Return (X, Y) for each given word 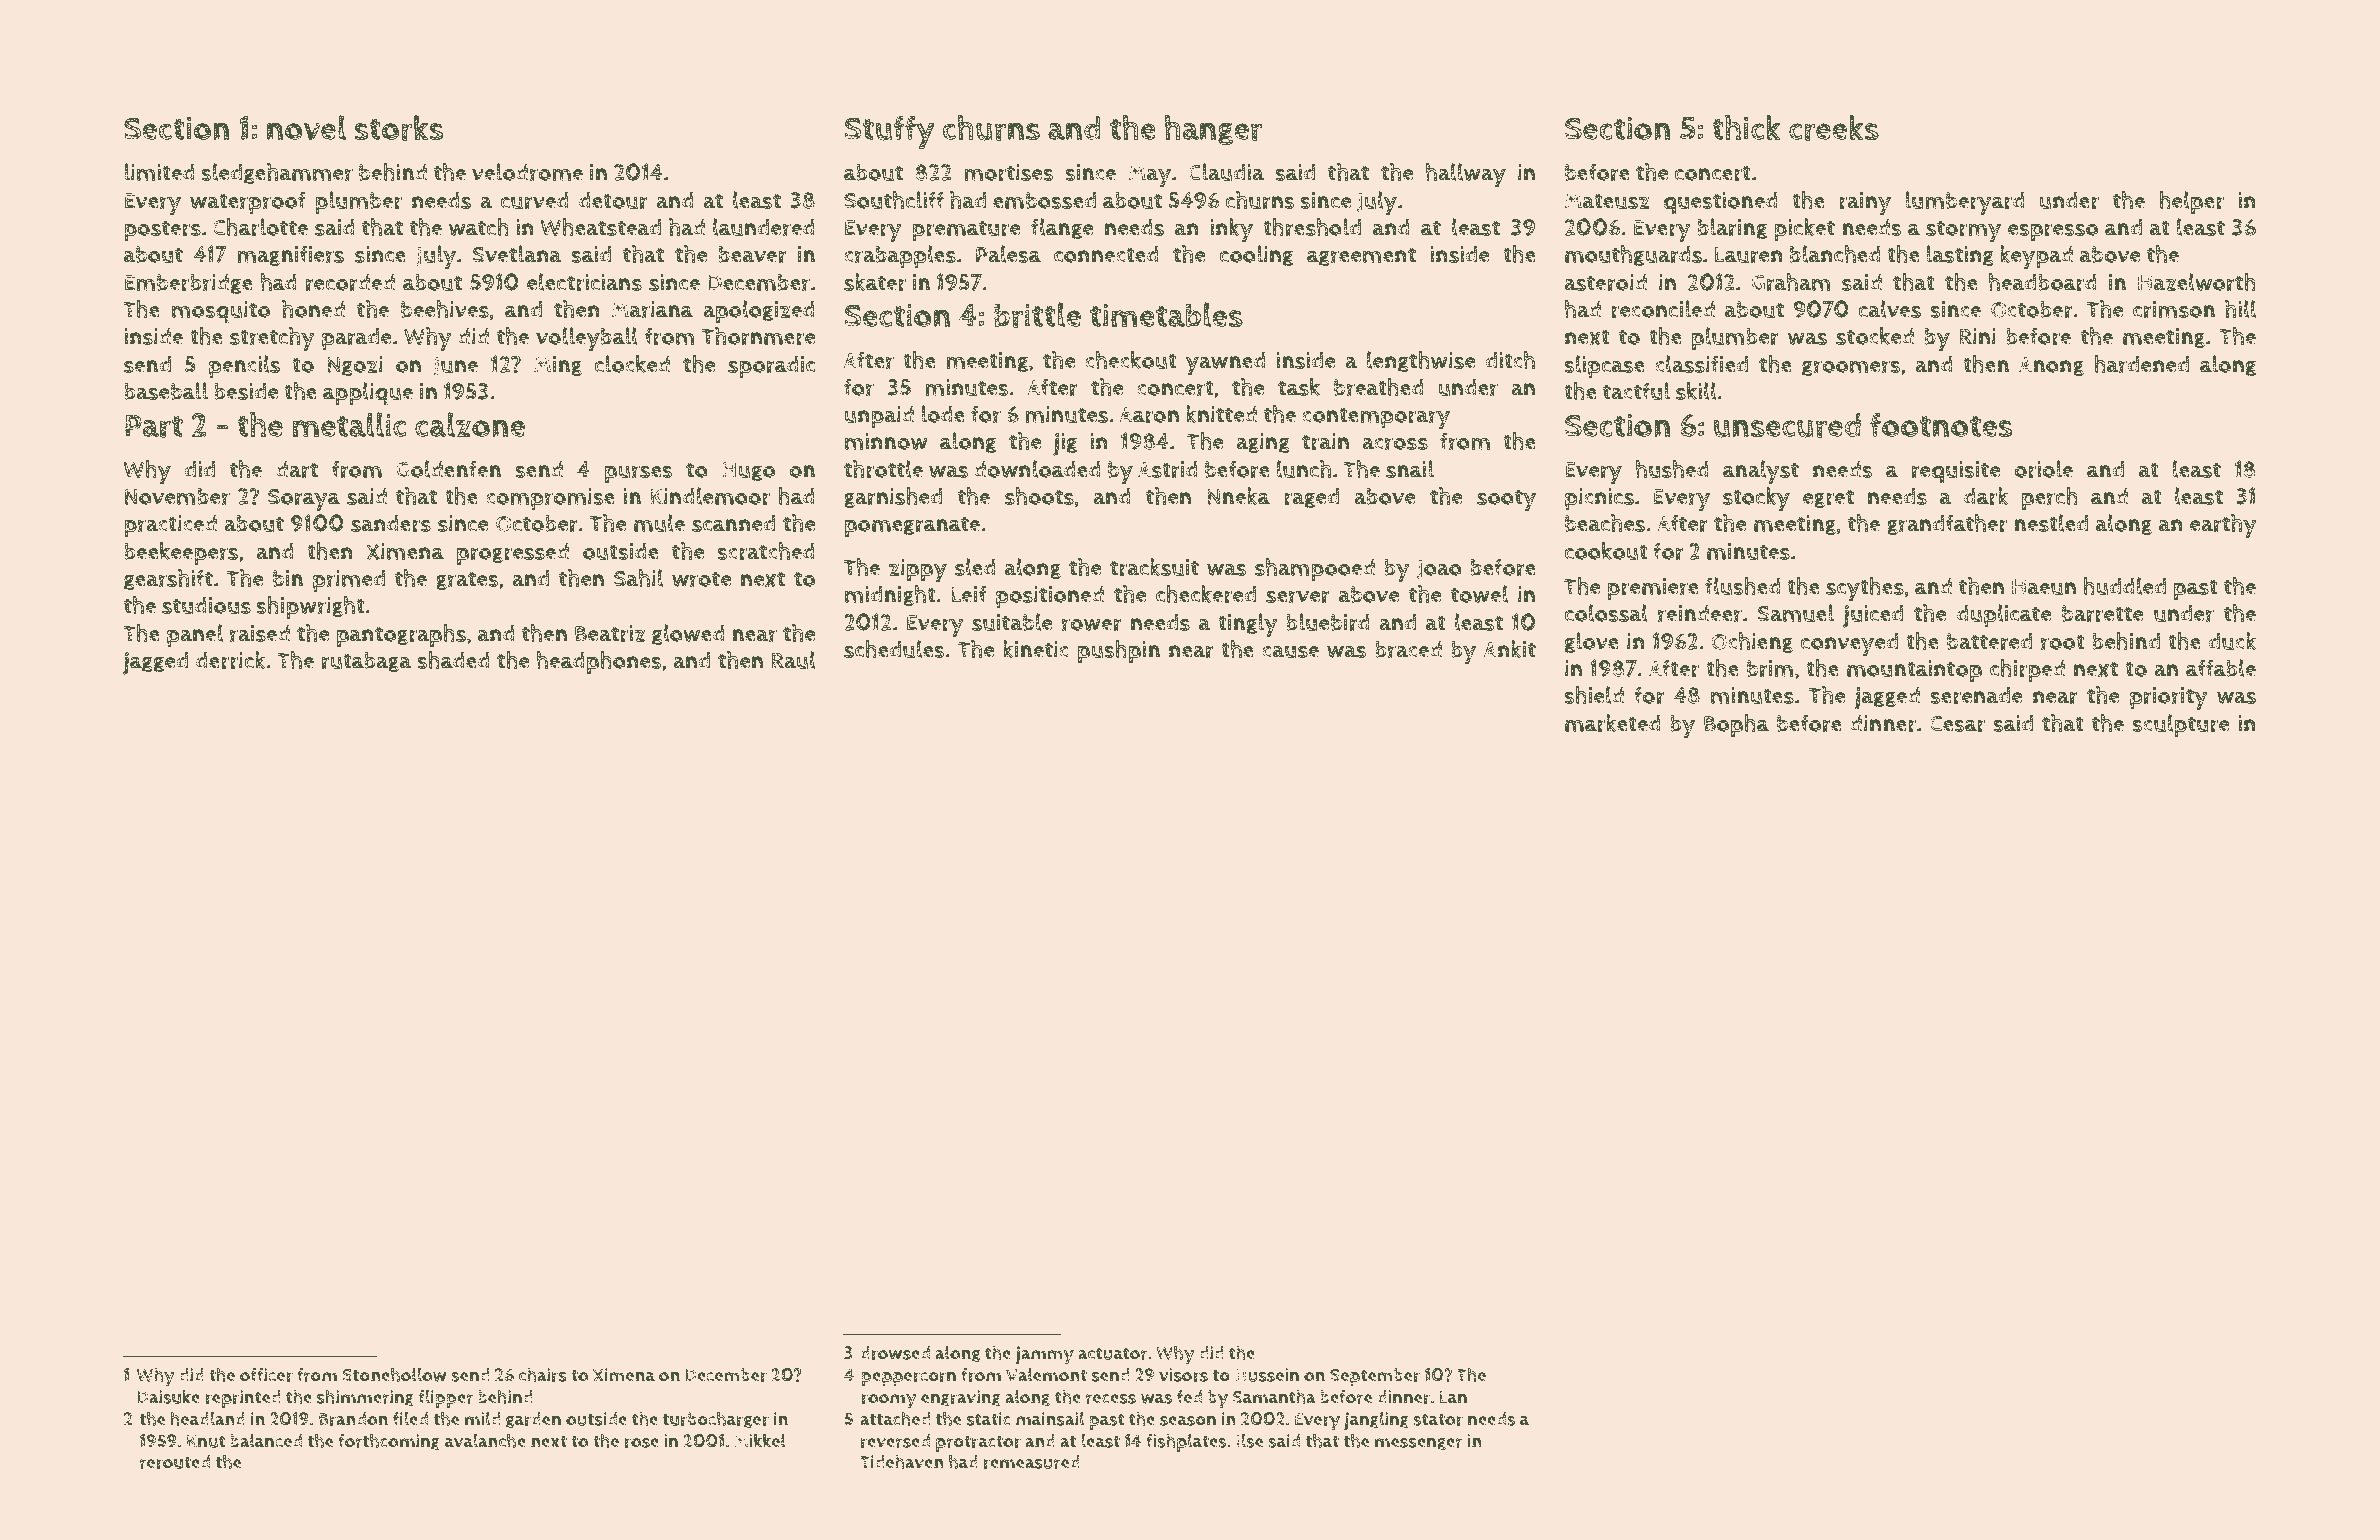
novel (306, 127)
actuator (1113, 1353)
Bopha (1736, 726)
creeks (1834, 128)
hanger (1213, 130)
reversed (895, 1441)
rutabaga (367, 662)
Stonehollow (394, 1374)
